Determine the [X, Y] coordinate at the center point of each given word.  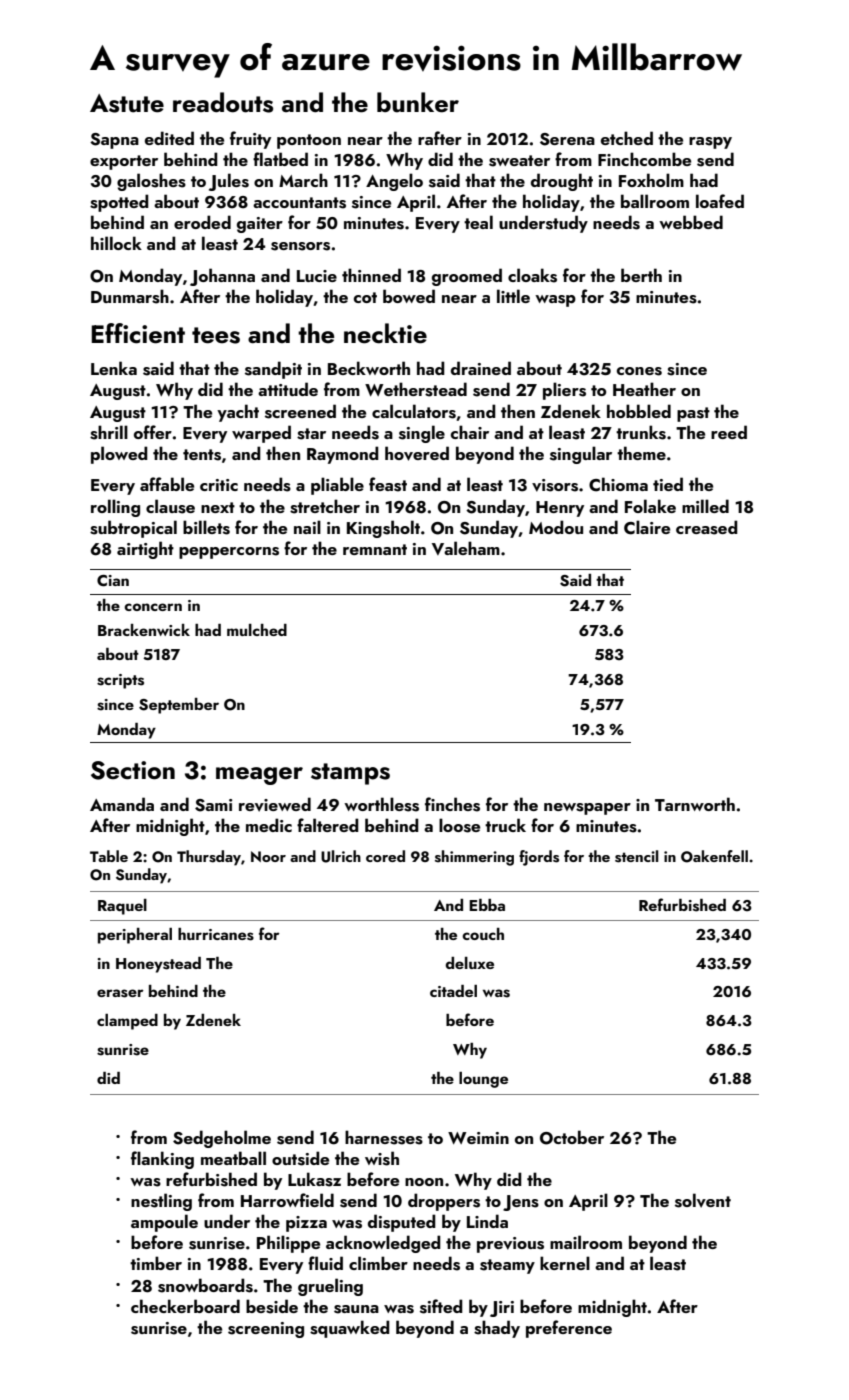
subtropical [133, 529]
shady [497, 1329]
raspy [710, 143]
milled [705, 506]
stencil [637, 856]
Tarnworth [695, 804]
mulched [257, 630]
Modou [556, 527]
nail [307, 527]
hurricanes [216, 934]
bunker [418, 102]
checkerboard [185, 1306]
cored [385, 856]
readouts [223, 102]
